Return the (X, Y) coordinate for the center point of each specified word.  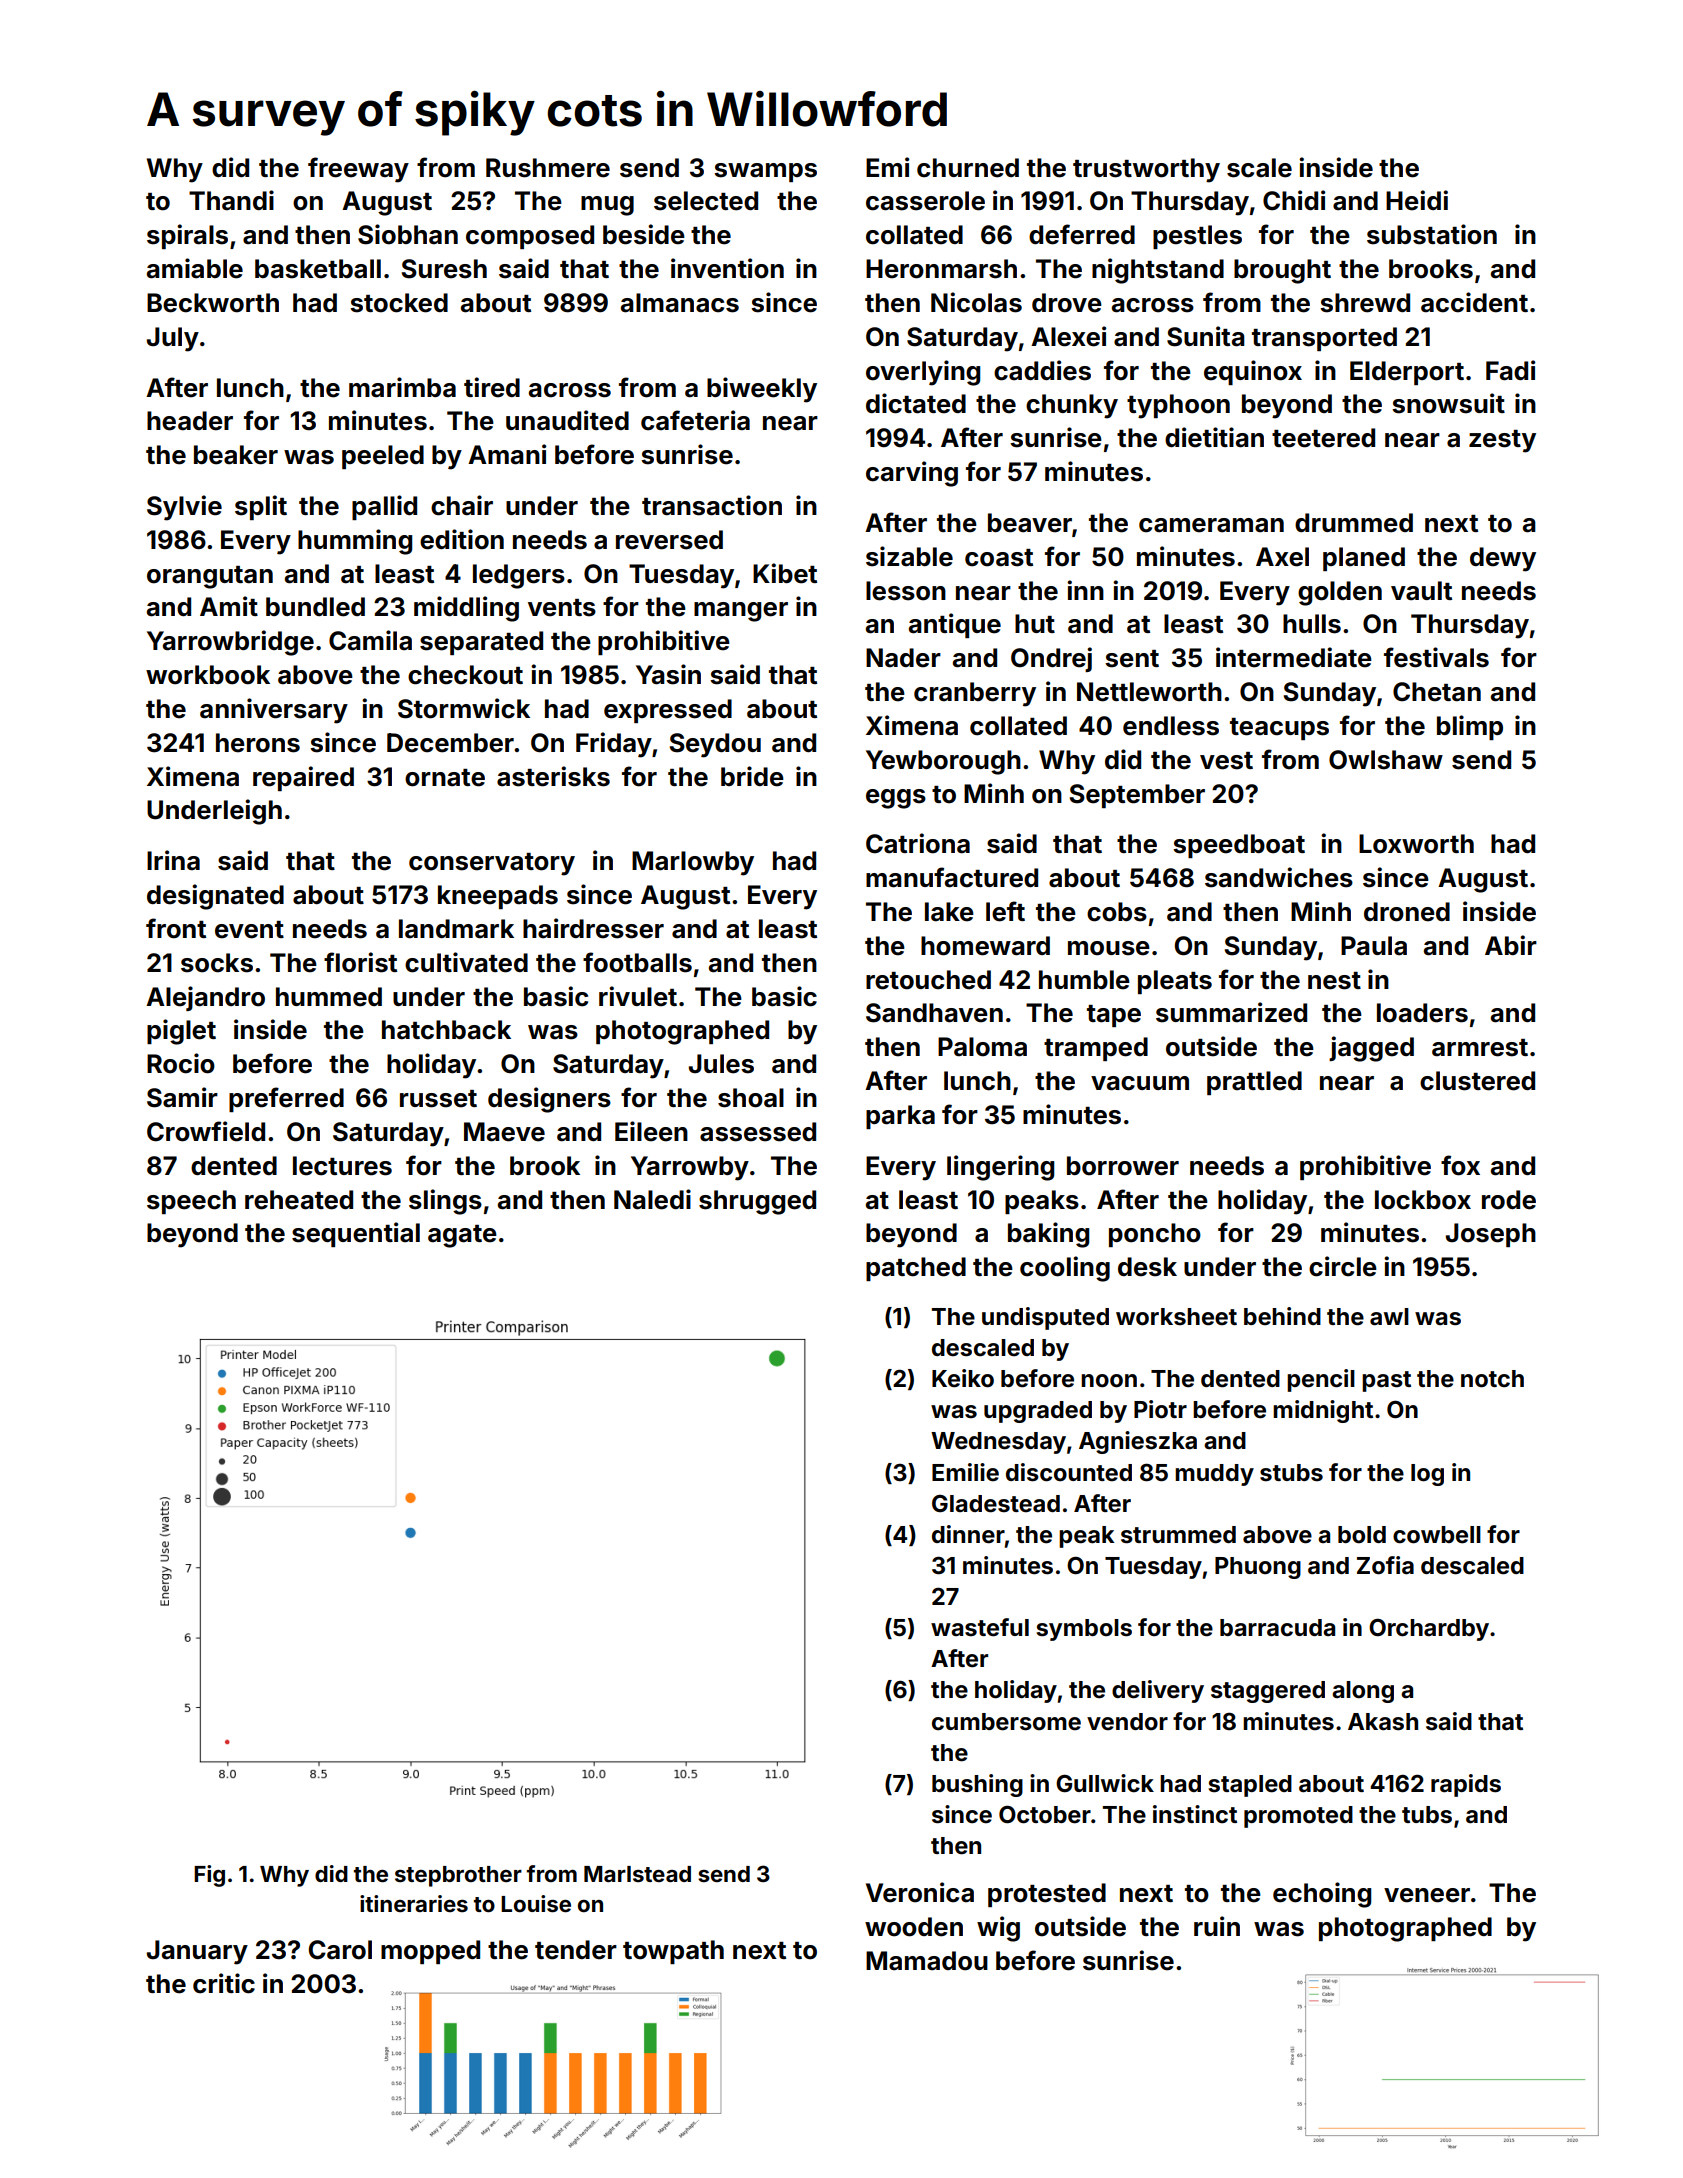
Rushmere (548, 168)
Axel (1282, 557)
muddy (1214, 1475)
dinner (968, 1534)
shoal (751, 1098)
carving (912, 474)
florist (360, 962)
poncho (1155, 1235)
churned (968, 168)
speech (191, 1202)
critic (224, 1983)
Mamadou (927, 1961)
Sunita (1206, 336)
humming (355, 542)
